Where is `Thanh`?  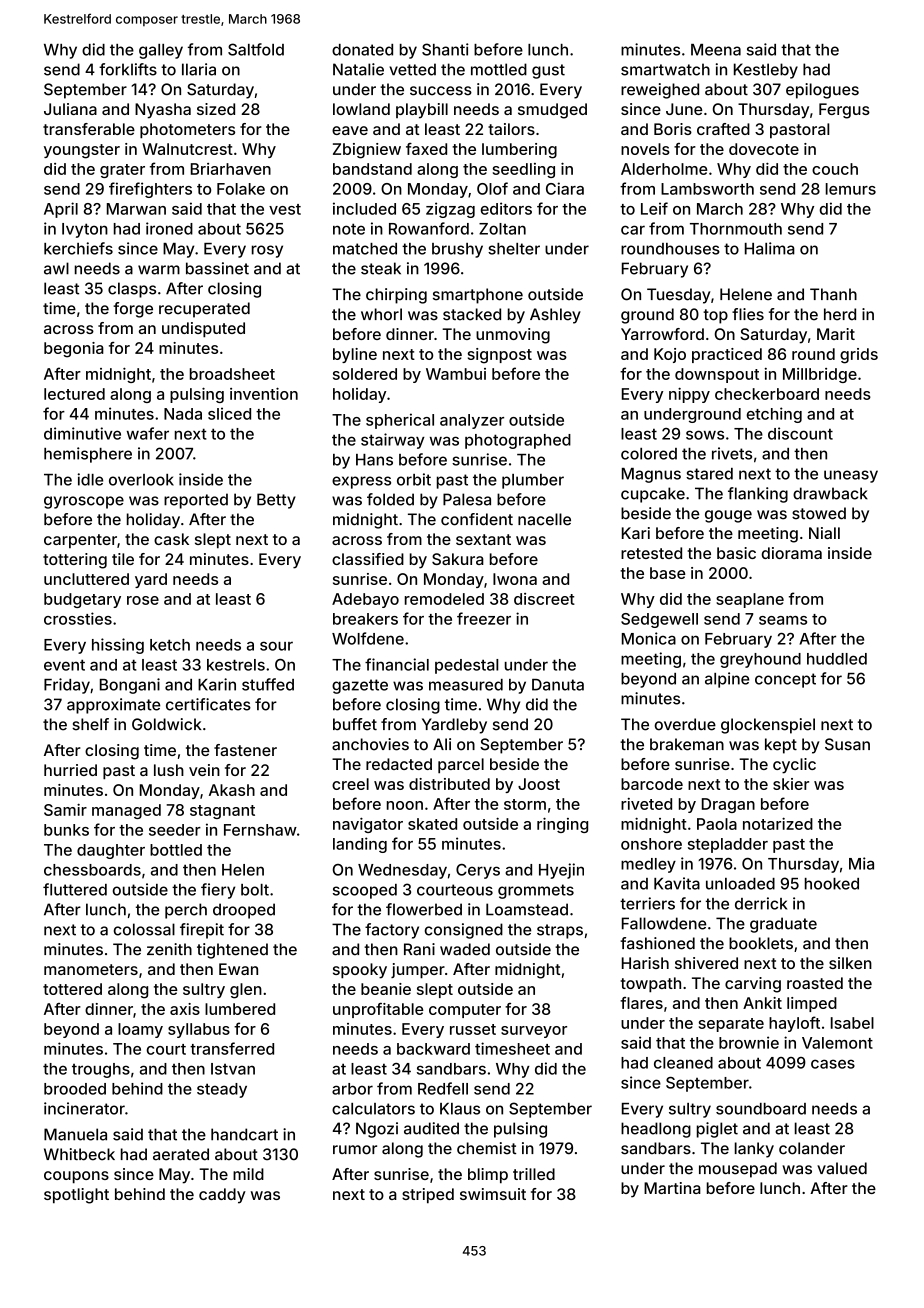 Thanh is located at coordinates (833, 294).
